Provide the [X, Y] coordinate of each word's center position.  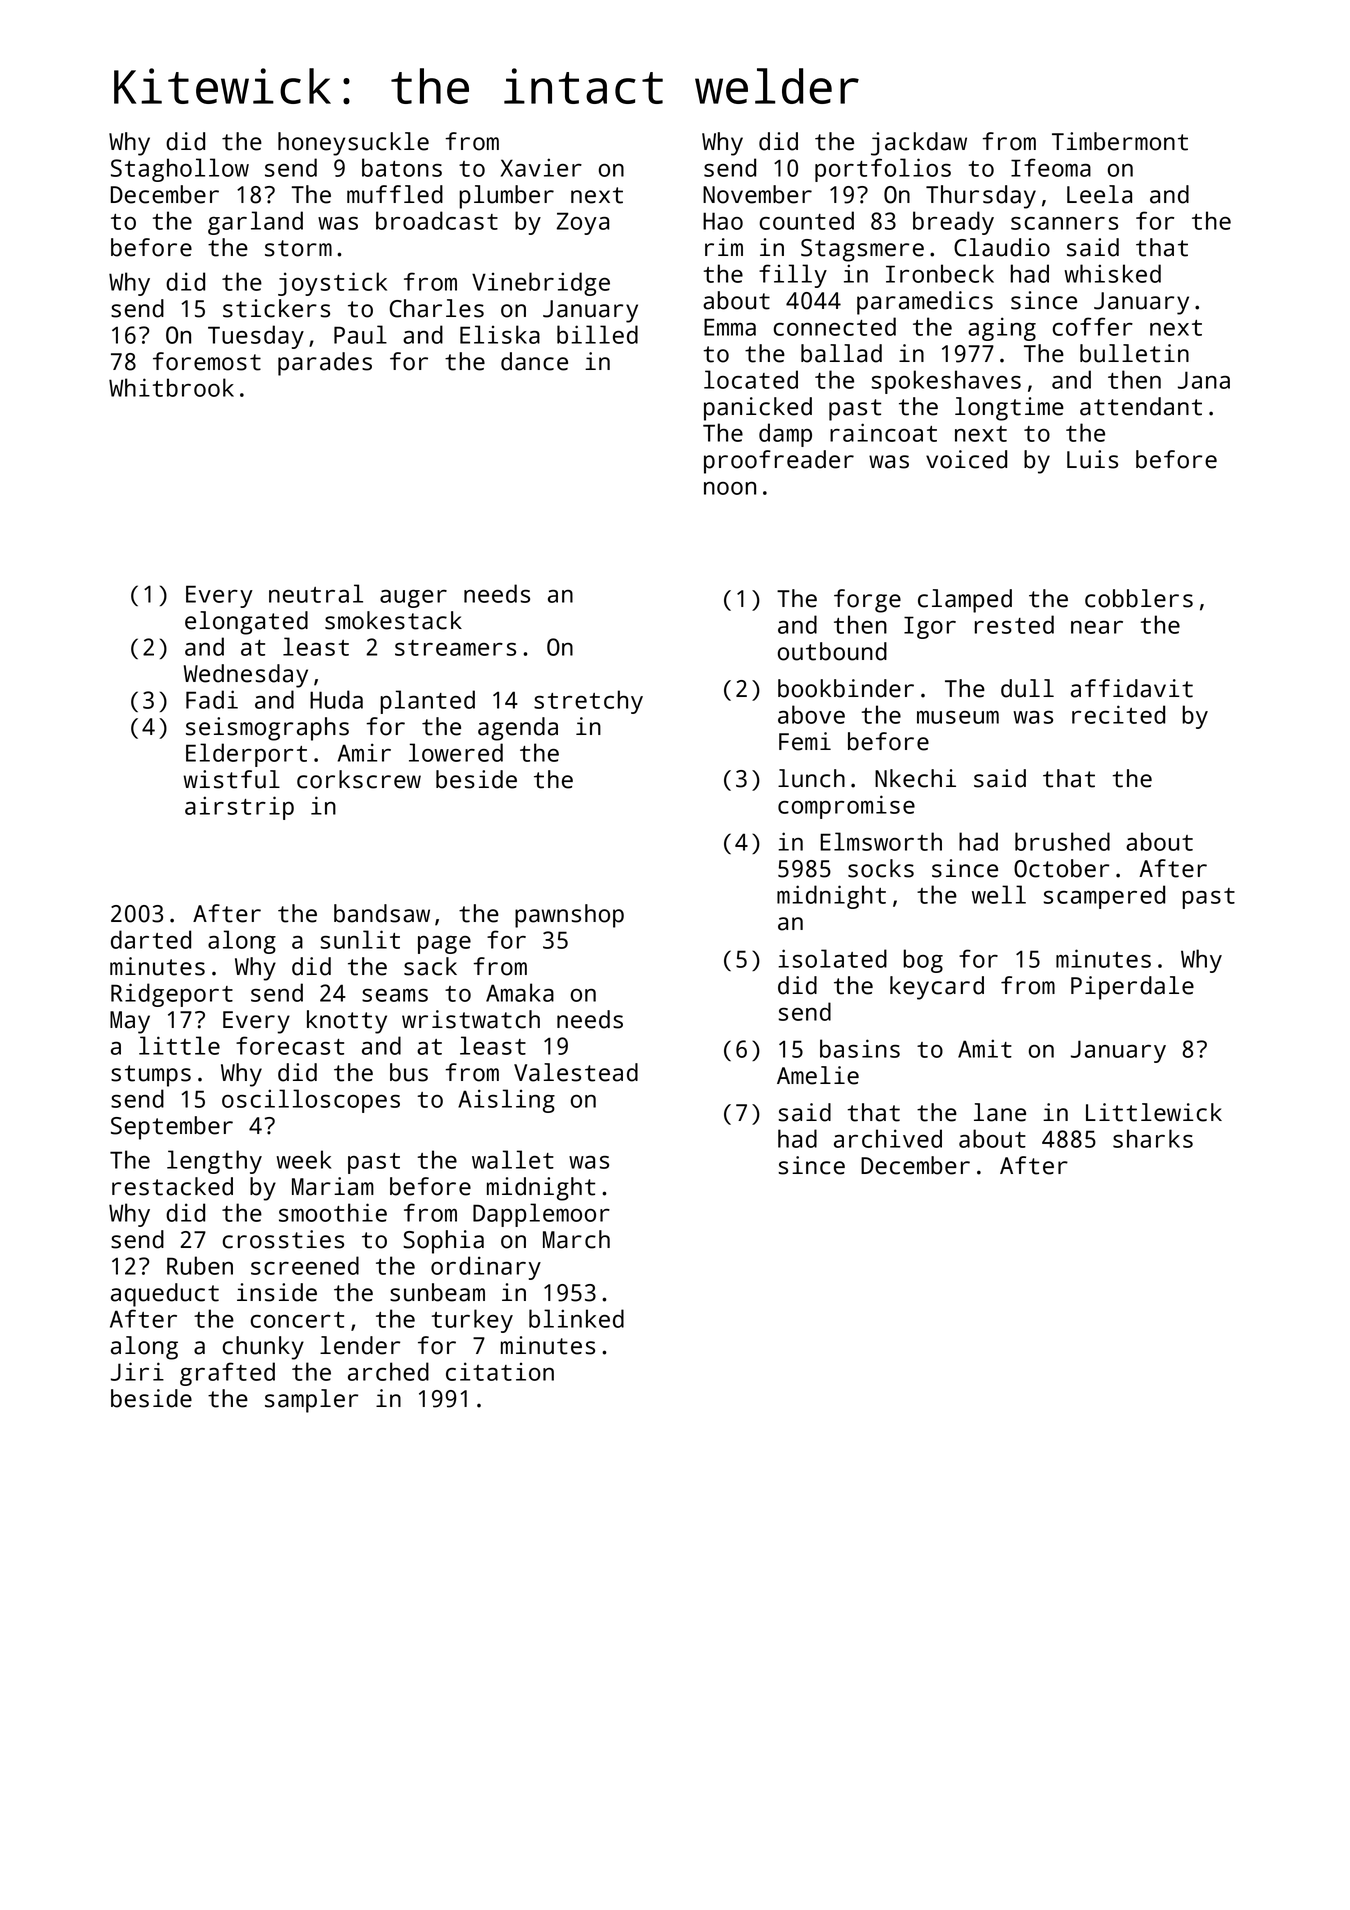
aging [1002, 329]
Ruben [200, 1265]
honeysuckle [353, 144]
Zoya [582, 223]
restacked [172, 1186]
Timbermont [1120, 141]
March [576, 1239]
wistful [231, 779]
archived [888, 1138]
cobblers [1139, 598]
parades [325, 364]
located [751, 379]
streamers [455, 648]
